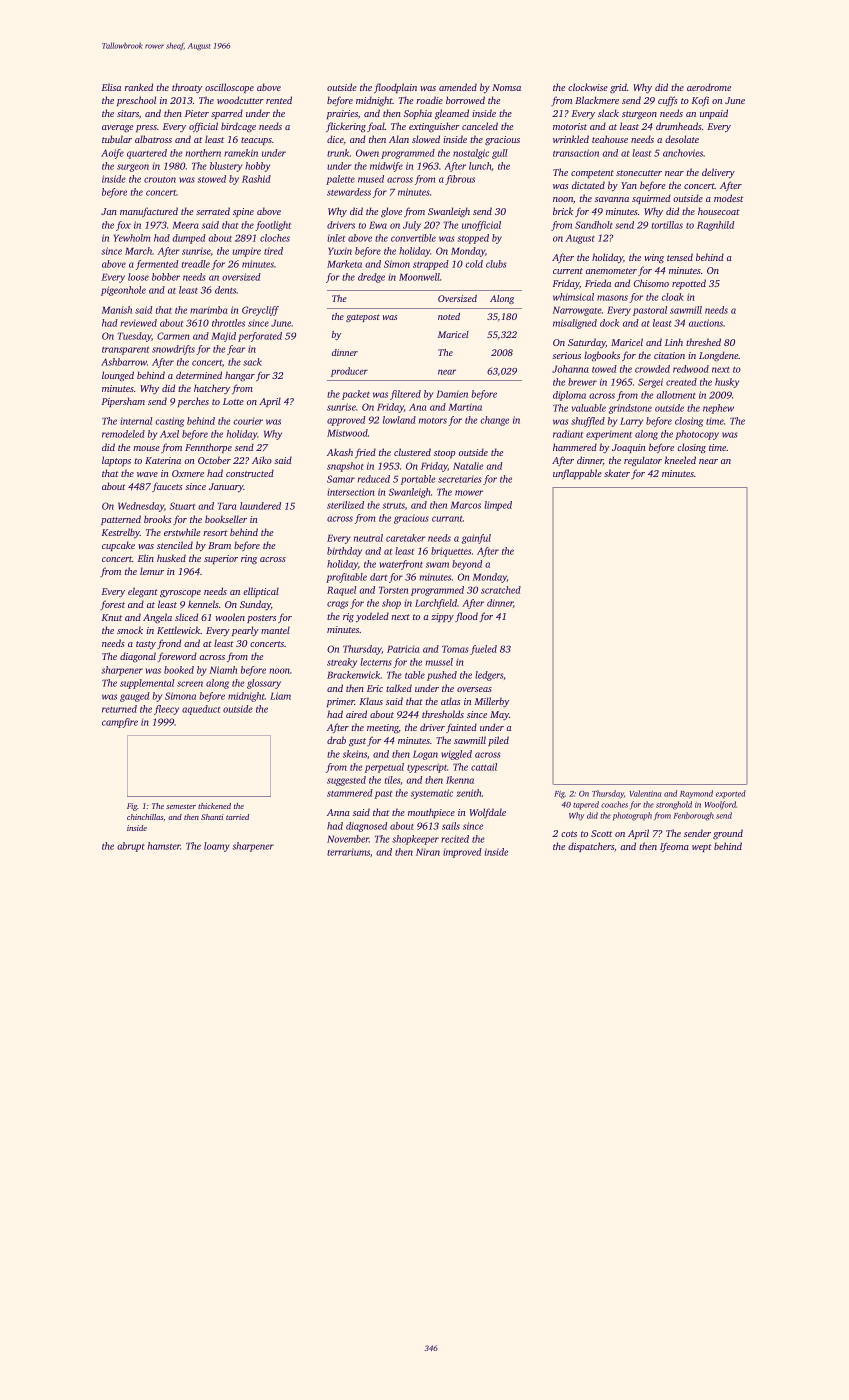 This image has height=1400, width=849. I want to click on Niran, so click(428, 852).
